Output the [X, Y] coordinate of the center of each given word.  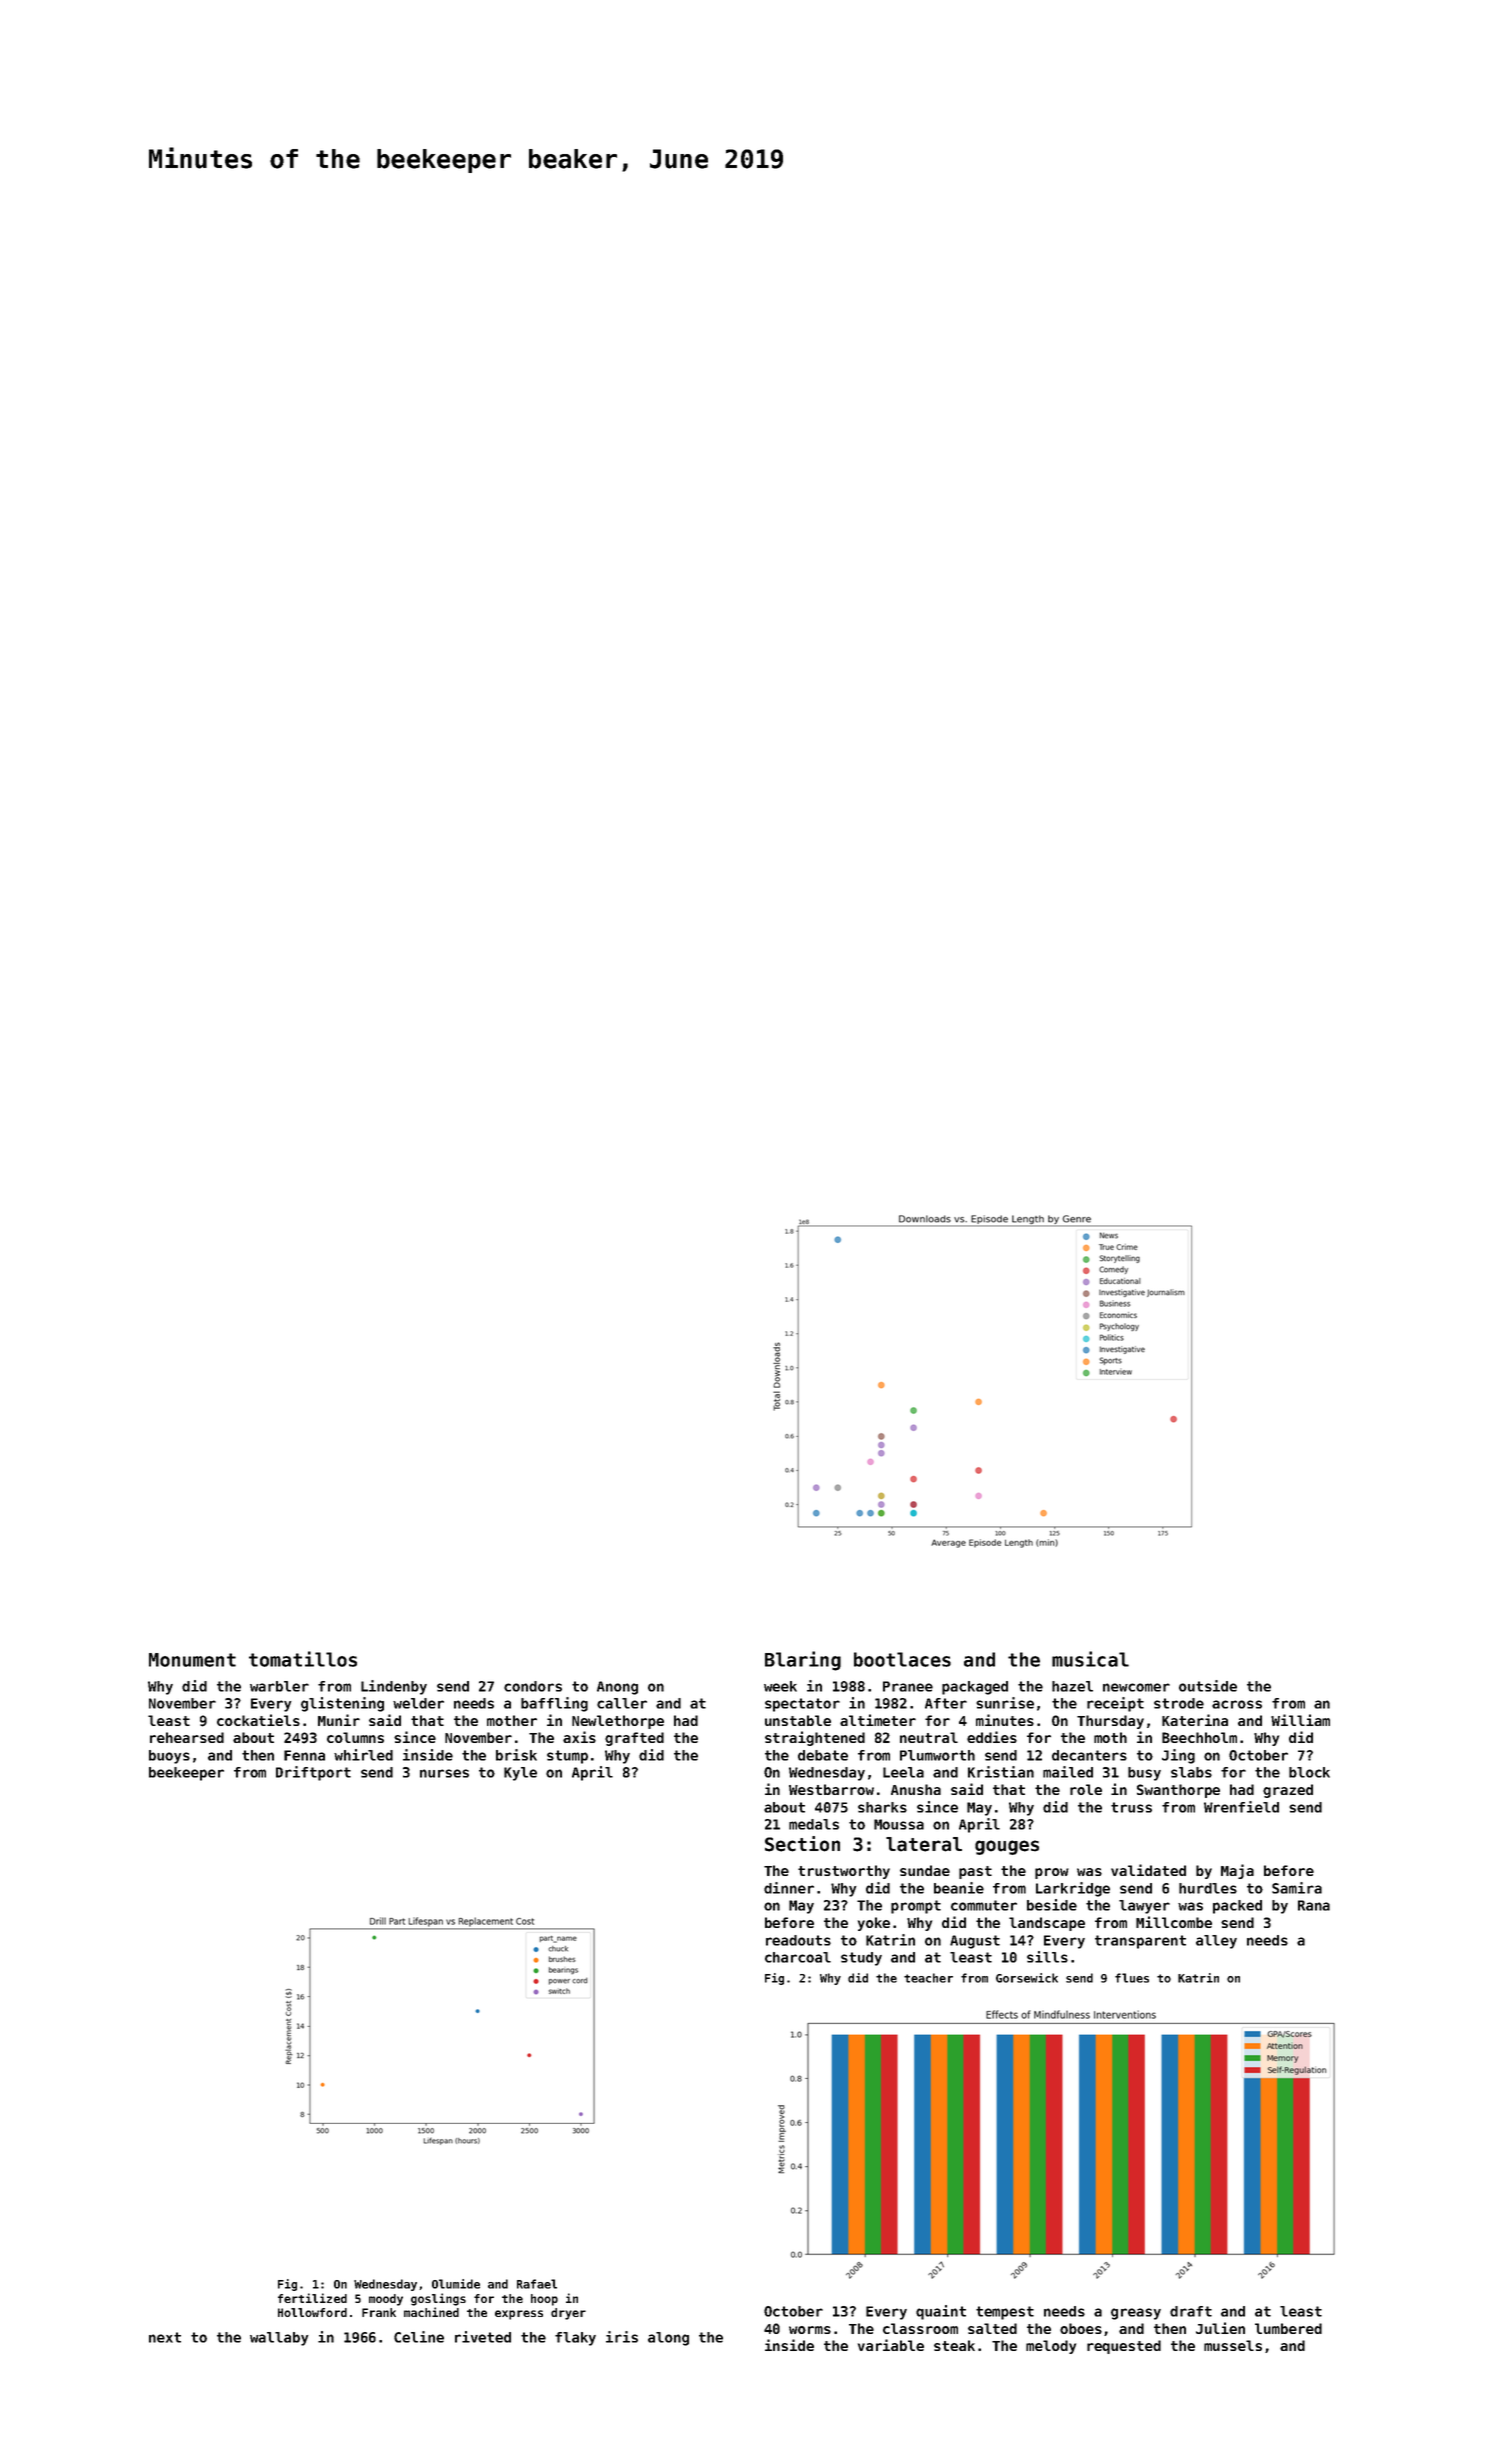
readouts [798, 1940]
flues [1132, 1978]
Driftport [313, 1773]
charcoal [798, 1957]
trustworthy [844, 1872]
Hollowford [312, 2312]
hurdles [1208, 1888]
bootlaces [902, 1659]
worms [810, 2330]
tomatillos [303, 1659]
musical [1090, 1659]
